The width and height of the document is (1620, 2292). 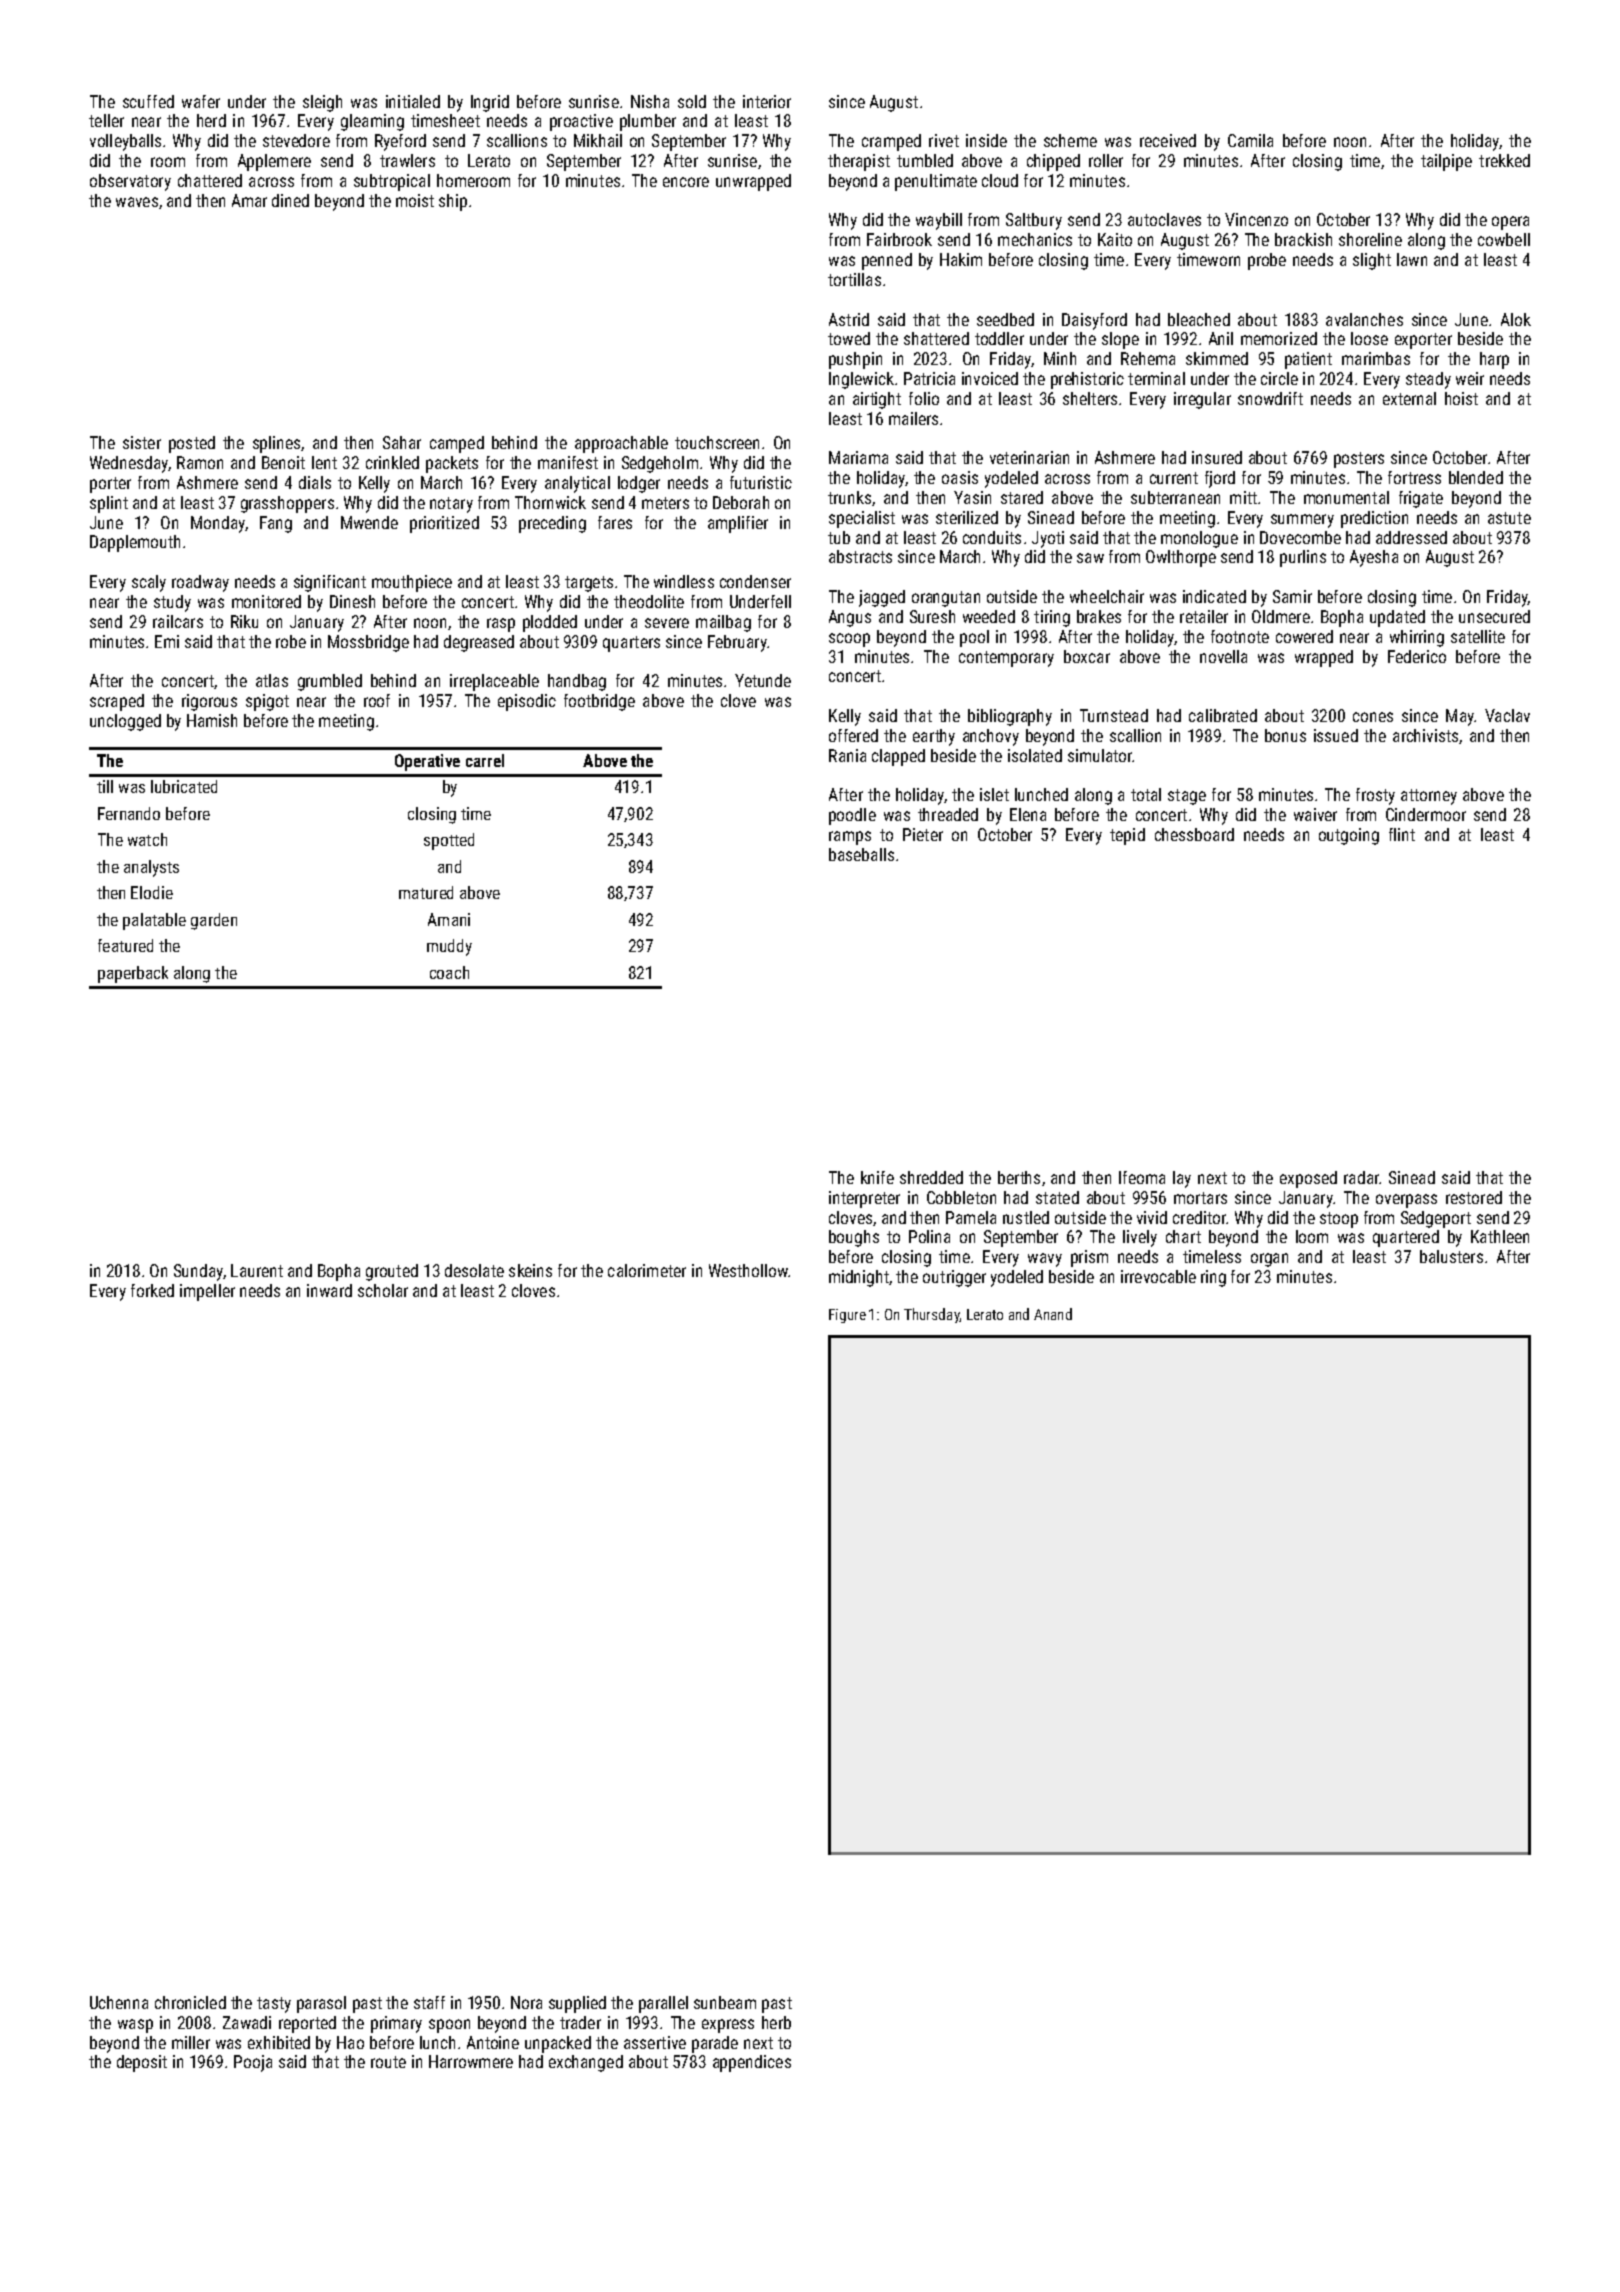 What do you see at coordinates (944, 140) in the document?
I see `rivet` at bounding box center [944, 140].
